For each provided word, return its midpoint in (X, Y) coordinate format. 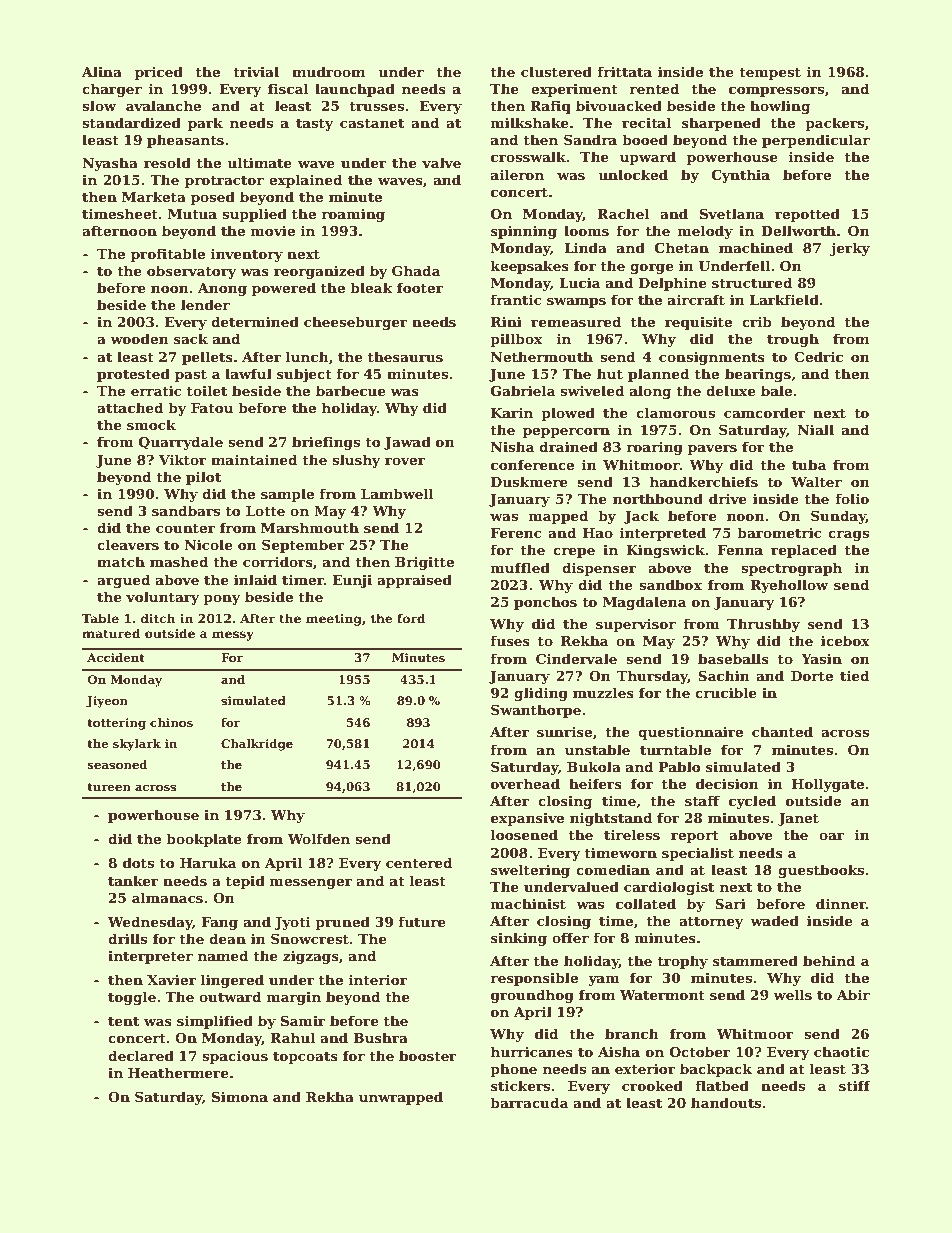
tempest (770, 74)
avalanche (163, 105)
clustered (556, 71)
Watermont (662, 995)
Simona (240, 1097)
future (422, 921)
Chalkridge (257, 745)
